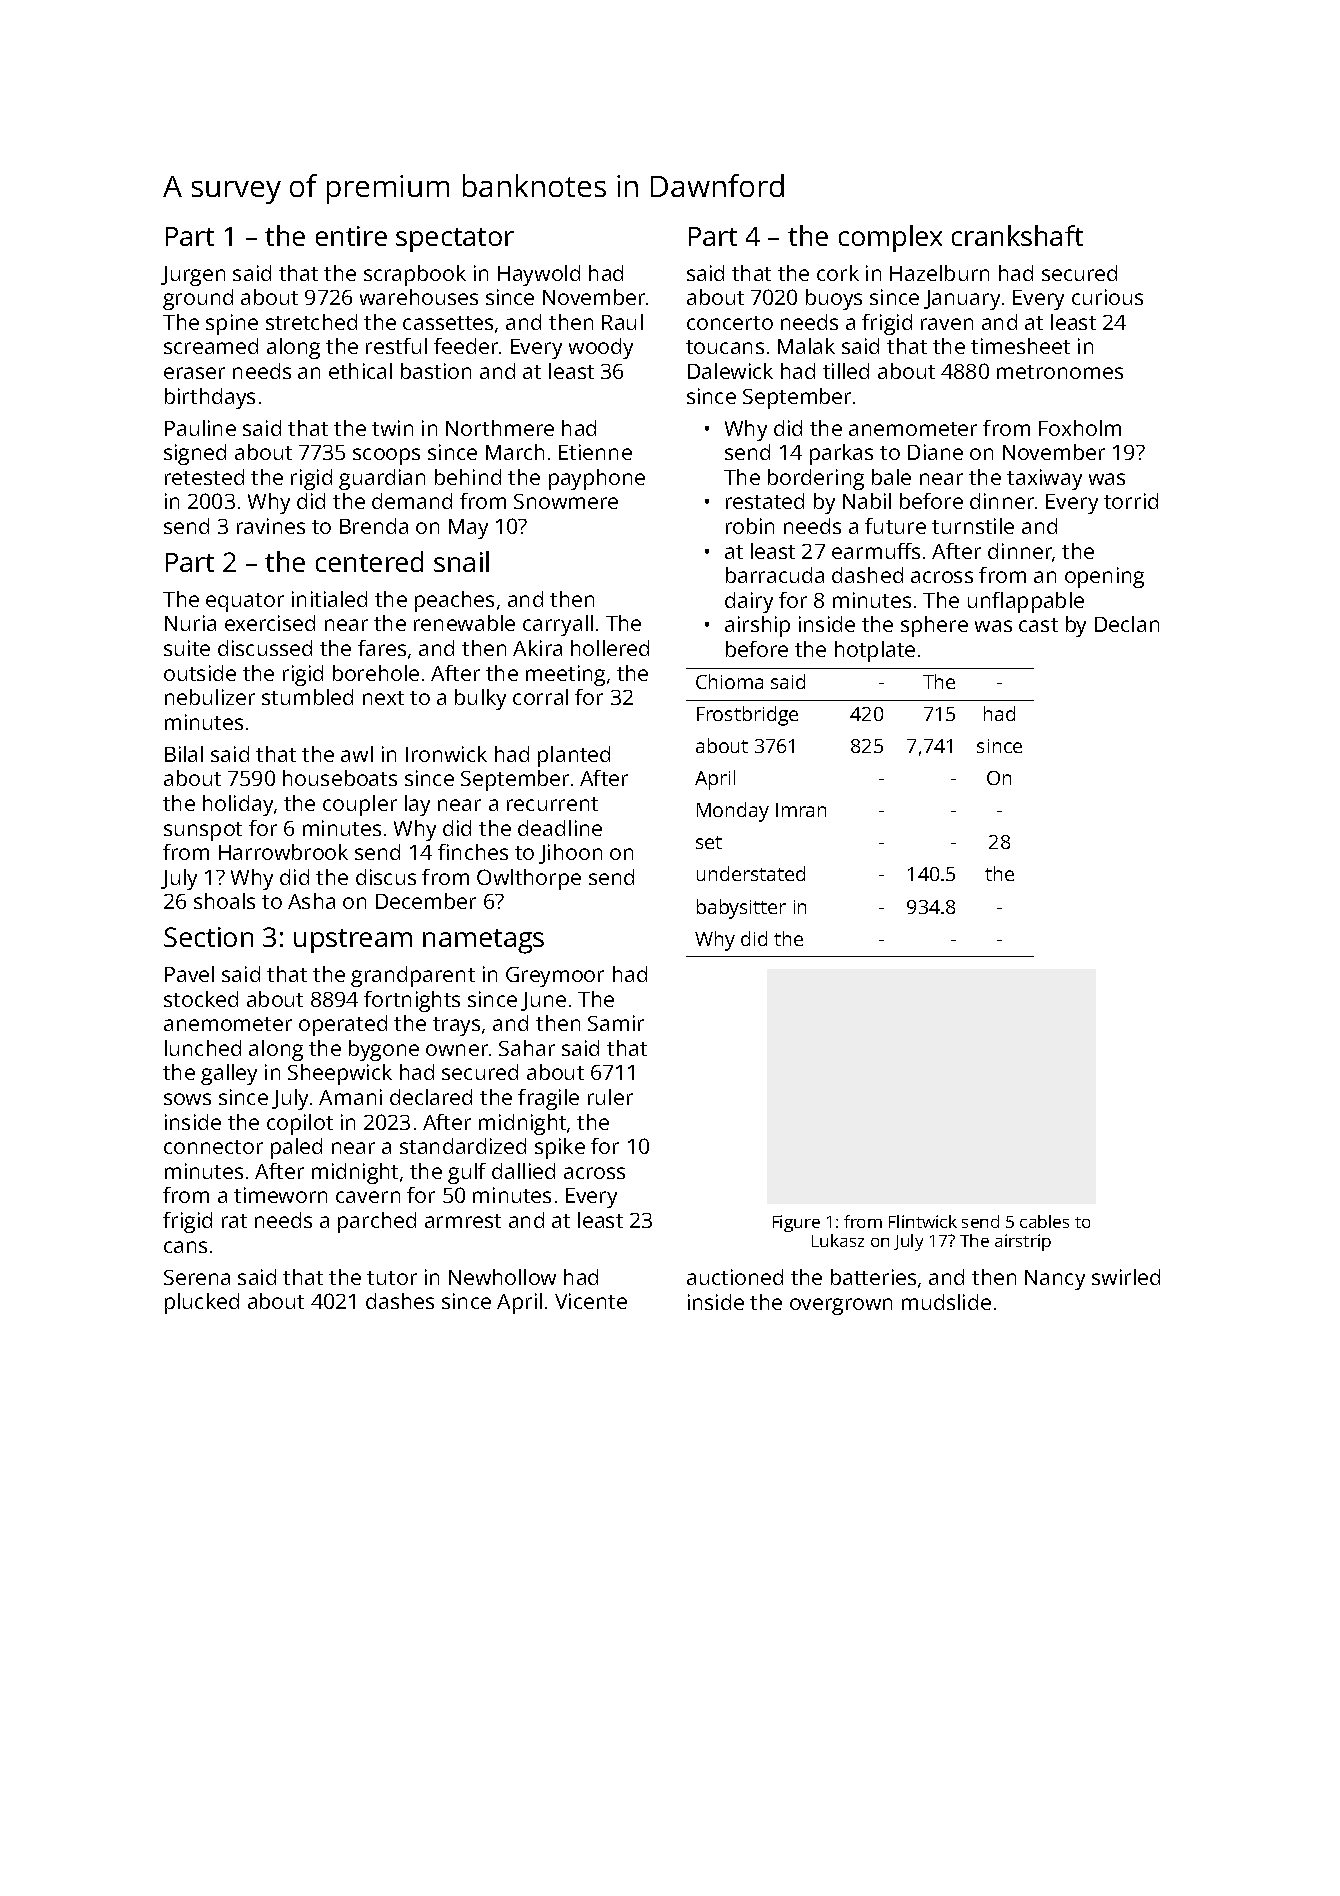 This screenshot has height=1896, width=1340. What do you see at coordinates (280, 1195) in the screenshot?
I see `timeworn` at bounding box center [280, 1195].
